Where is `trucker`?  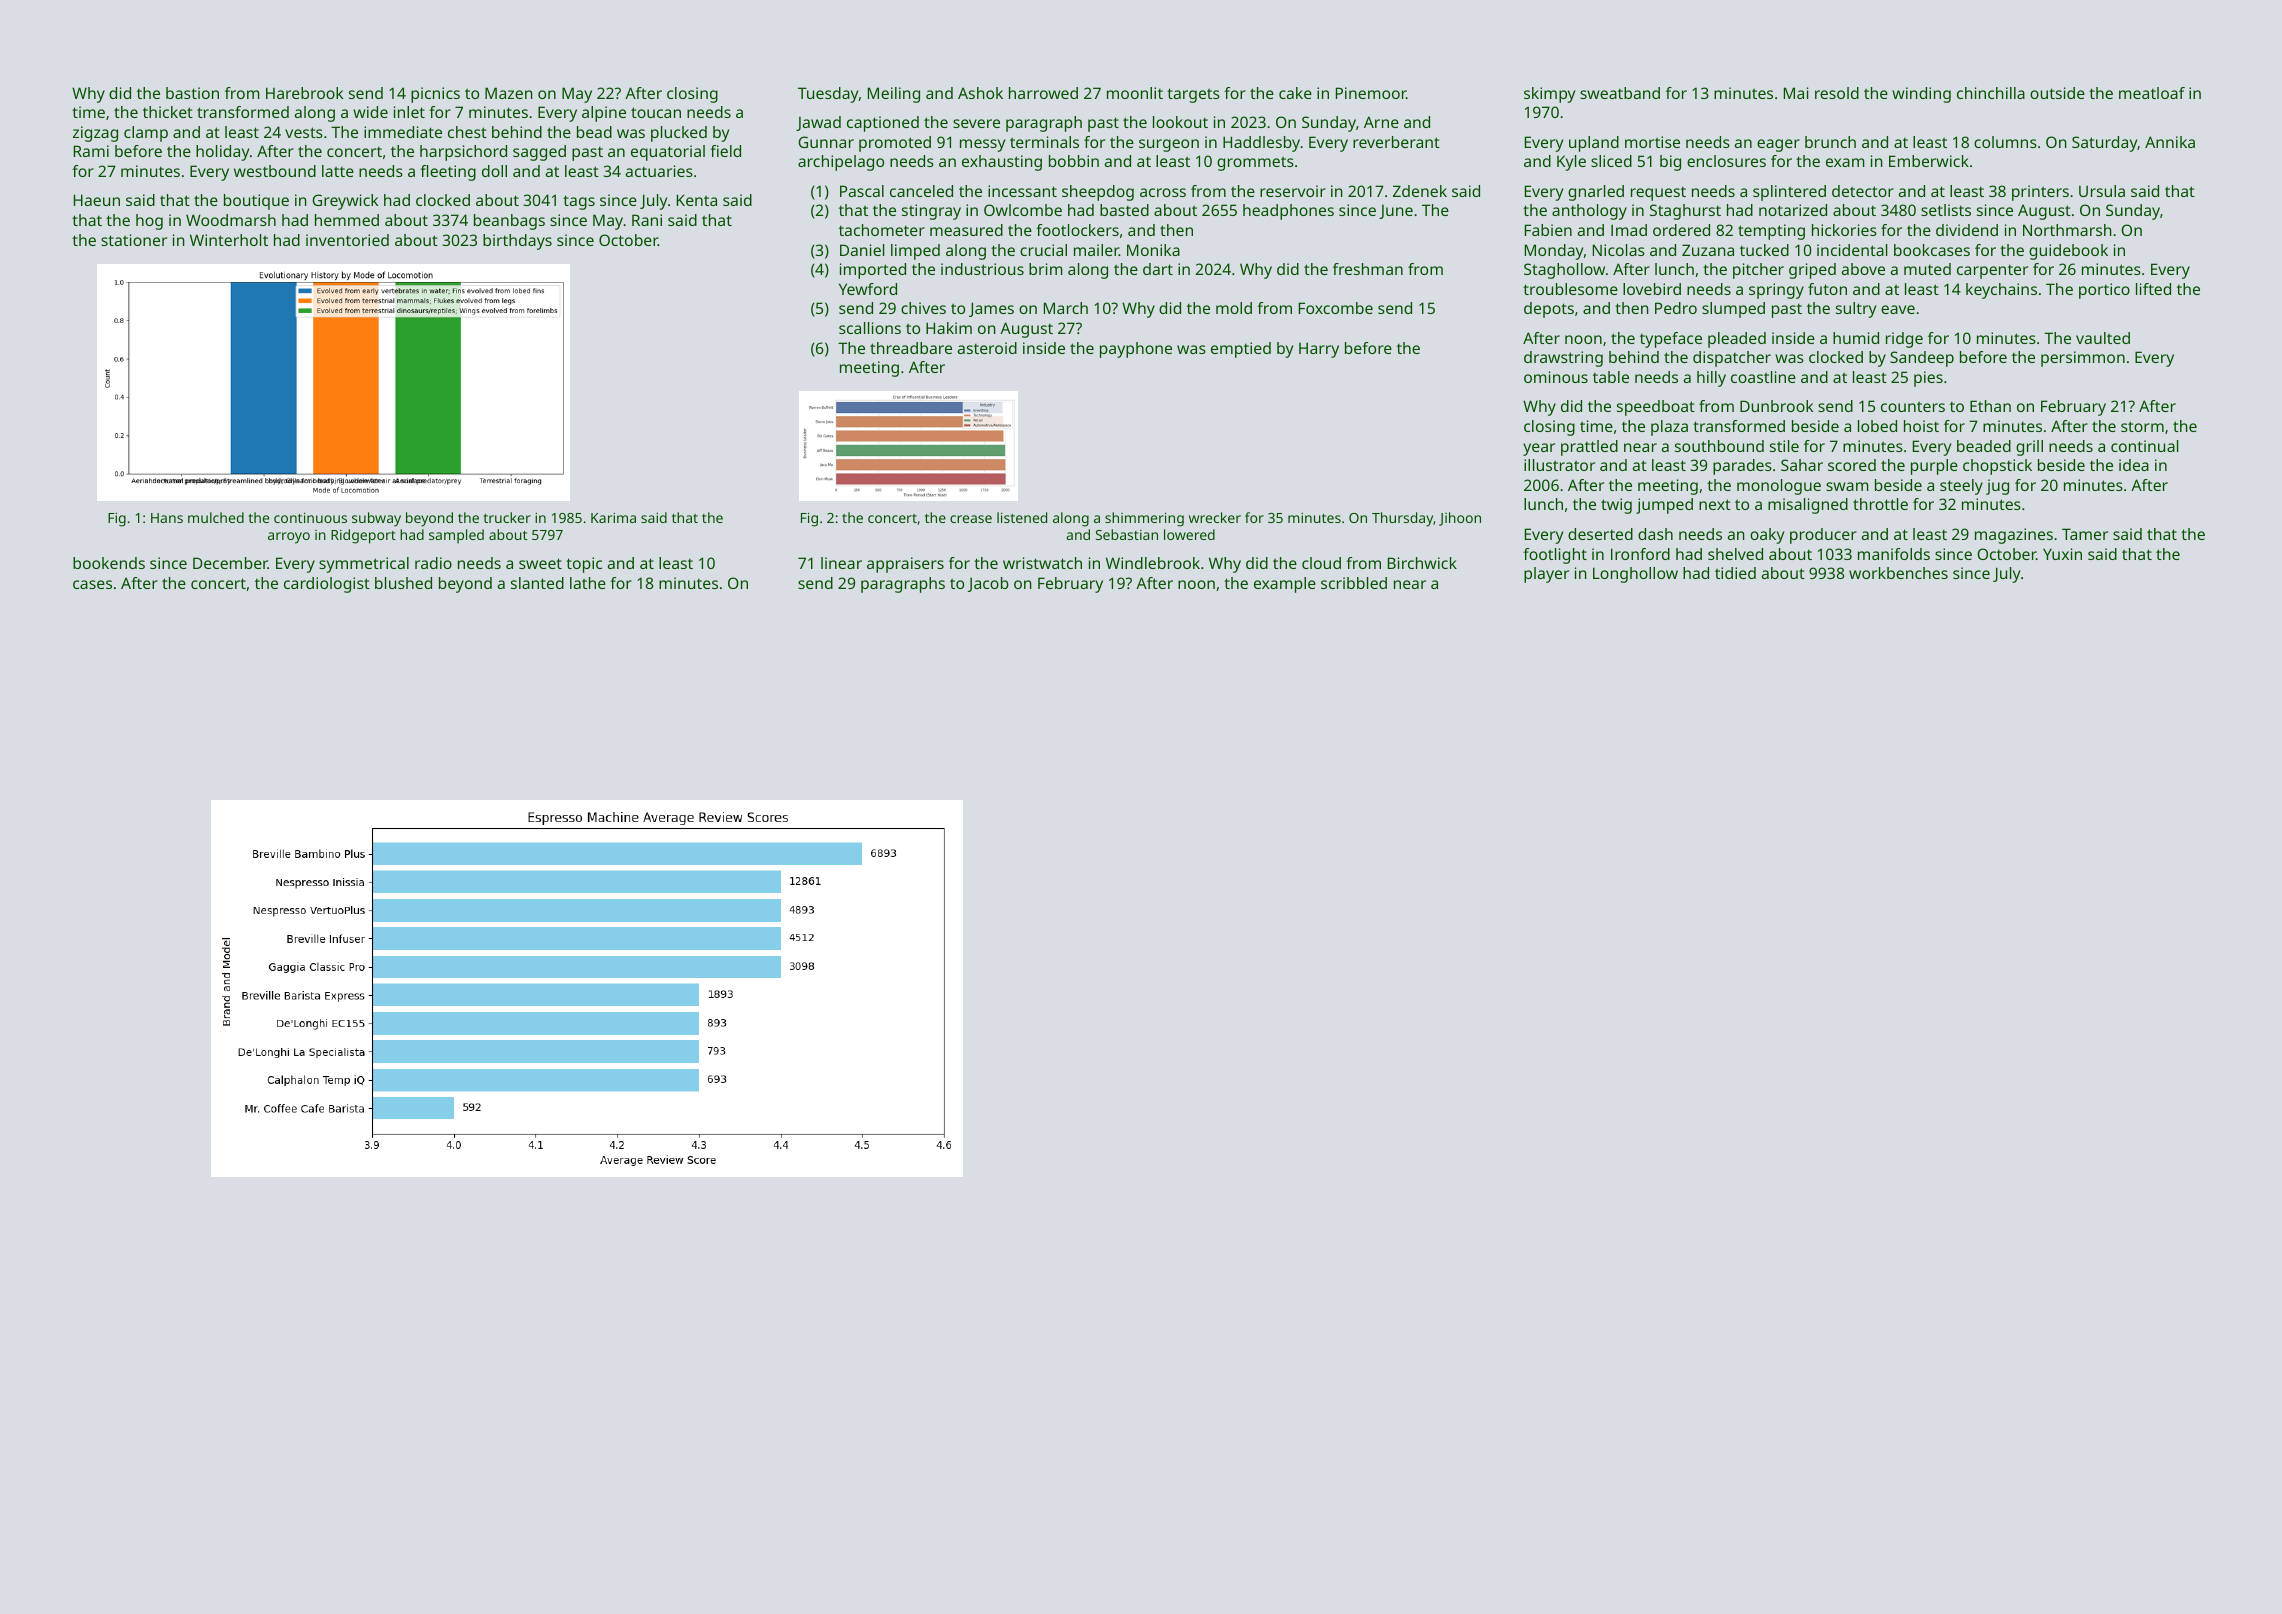 trucker is located at coordinates (507, 517).
